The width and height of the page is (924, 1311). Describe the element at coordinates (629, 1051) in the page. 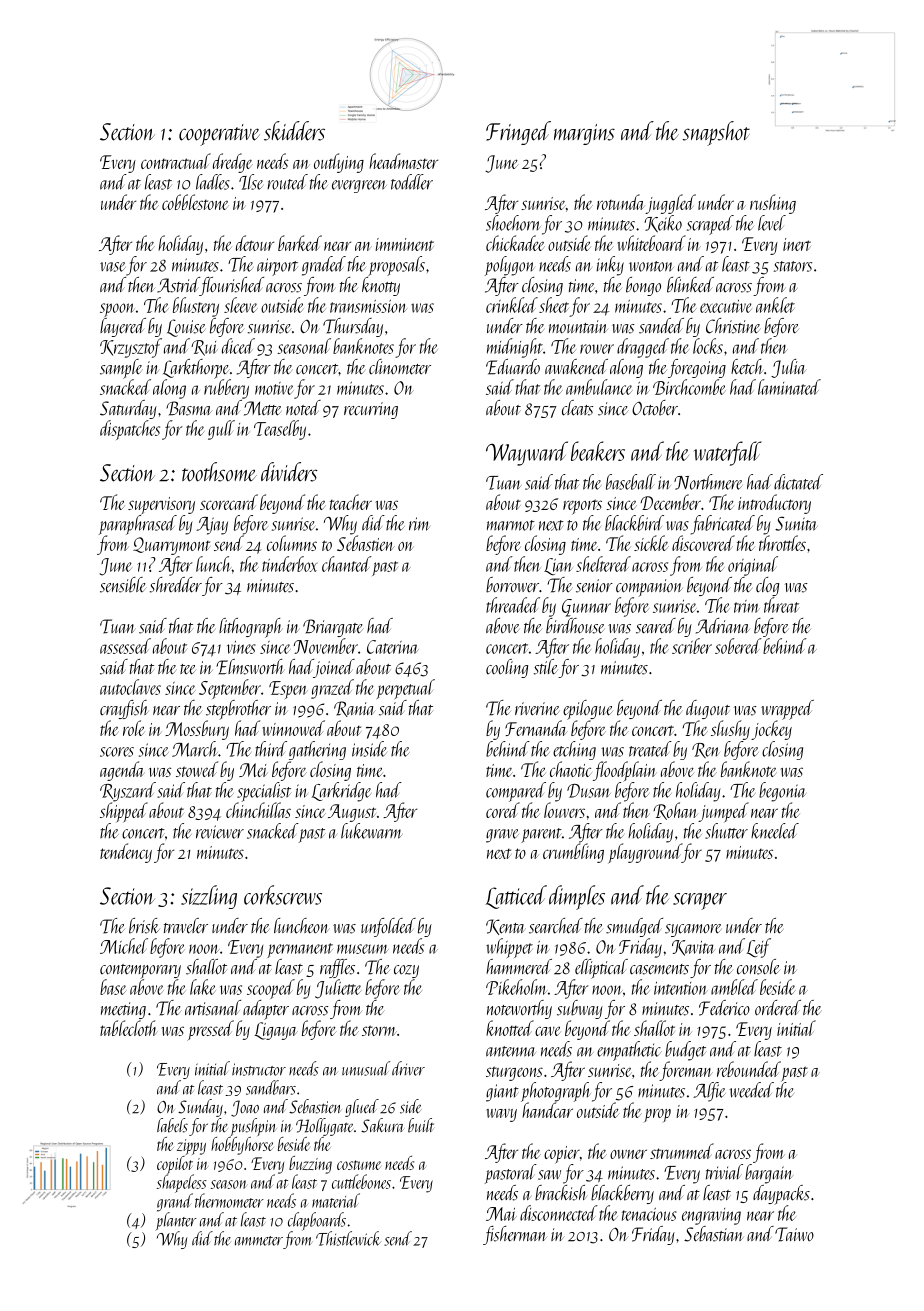

I see `empathetic` at that location.
